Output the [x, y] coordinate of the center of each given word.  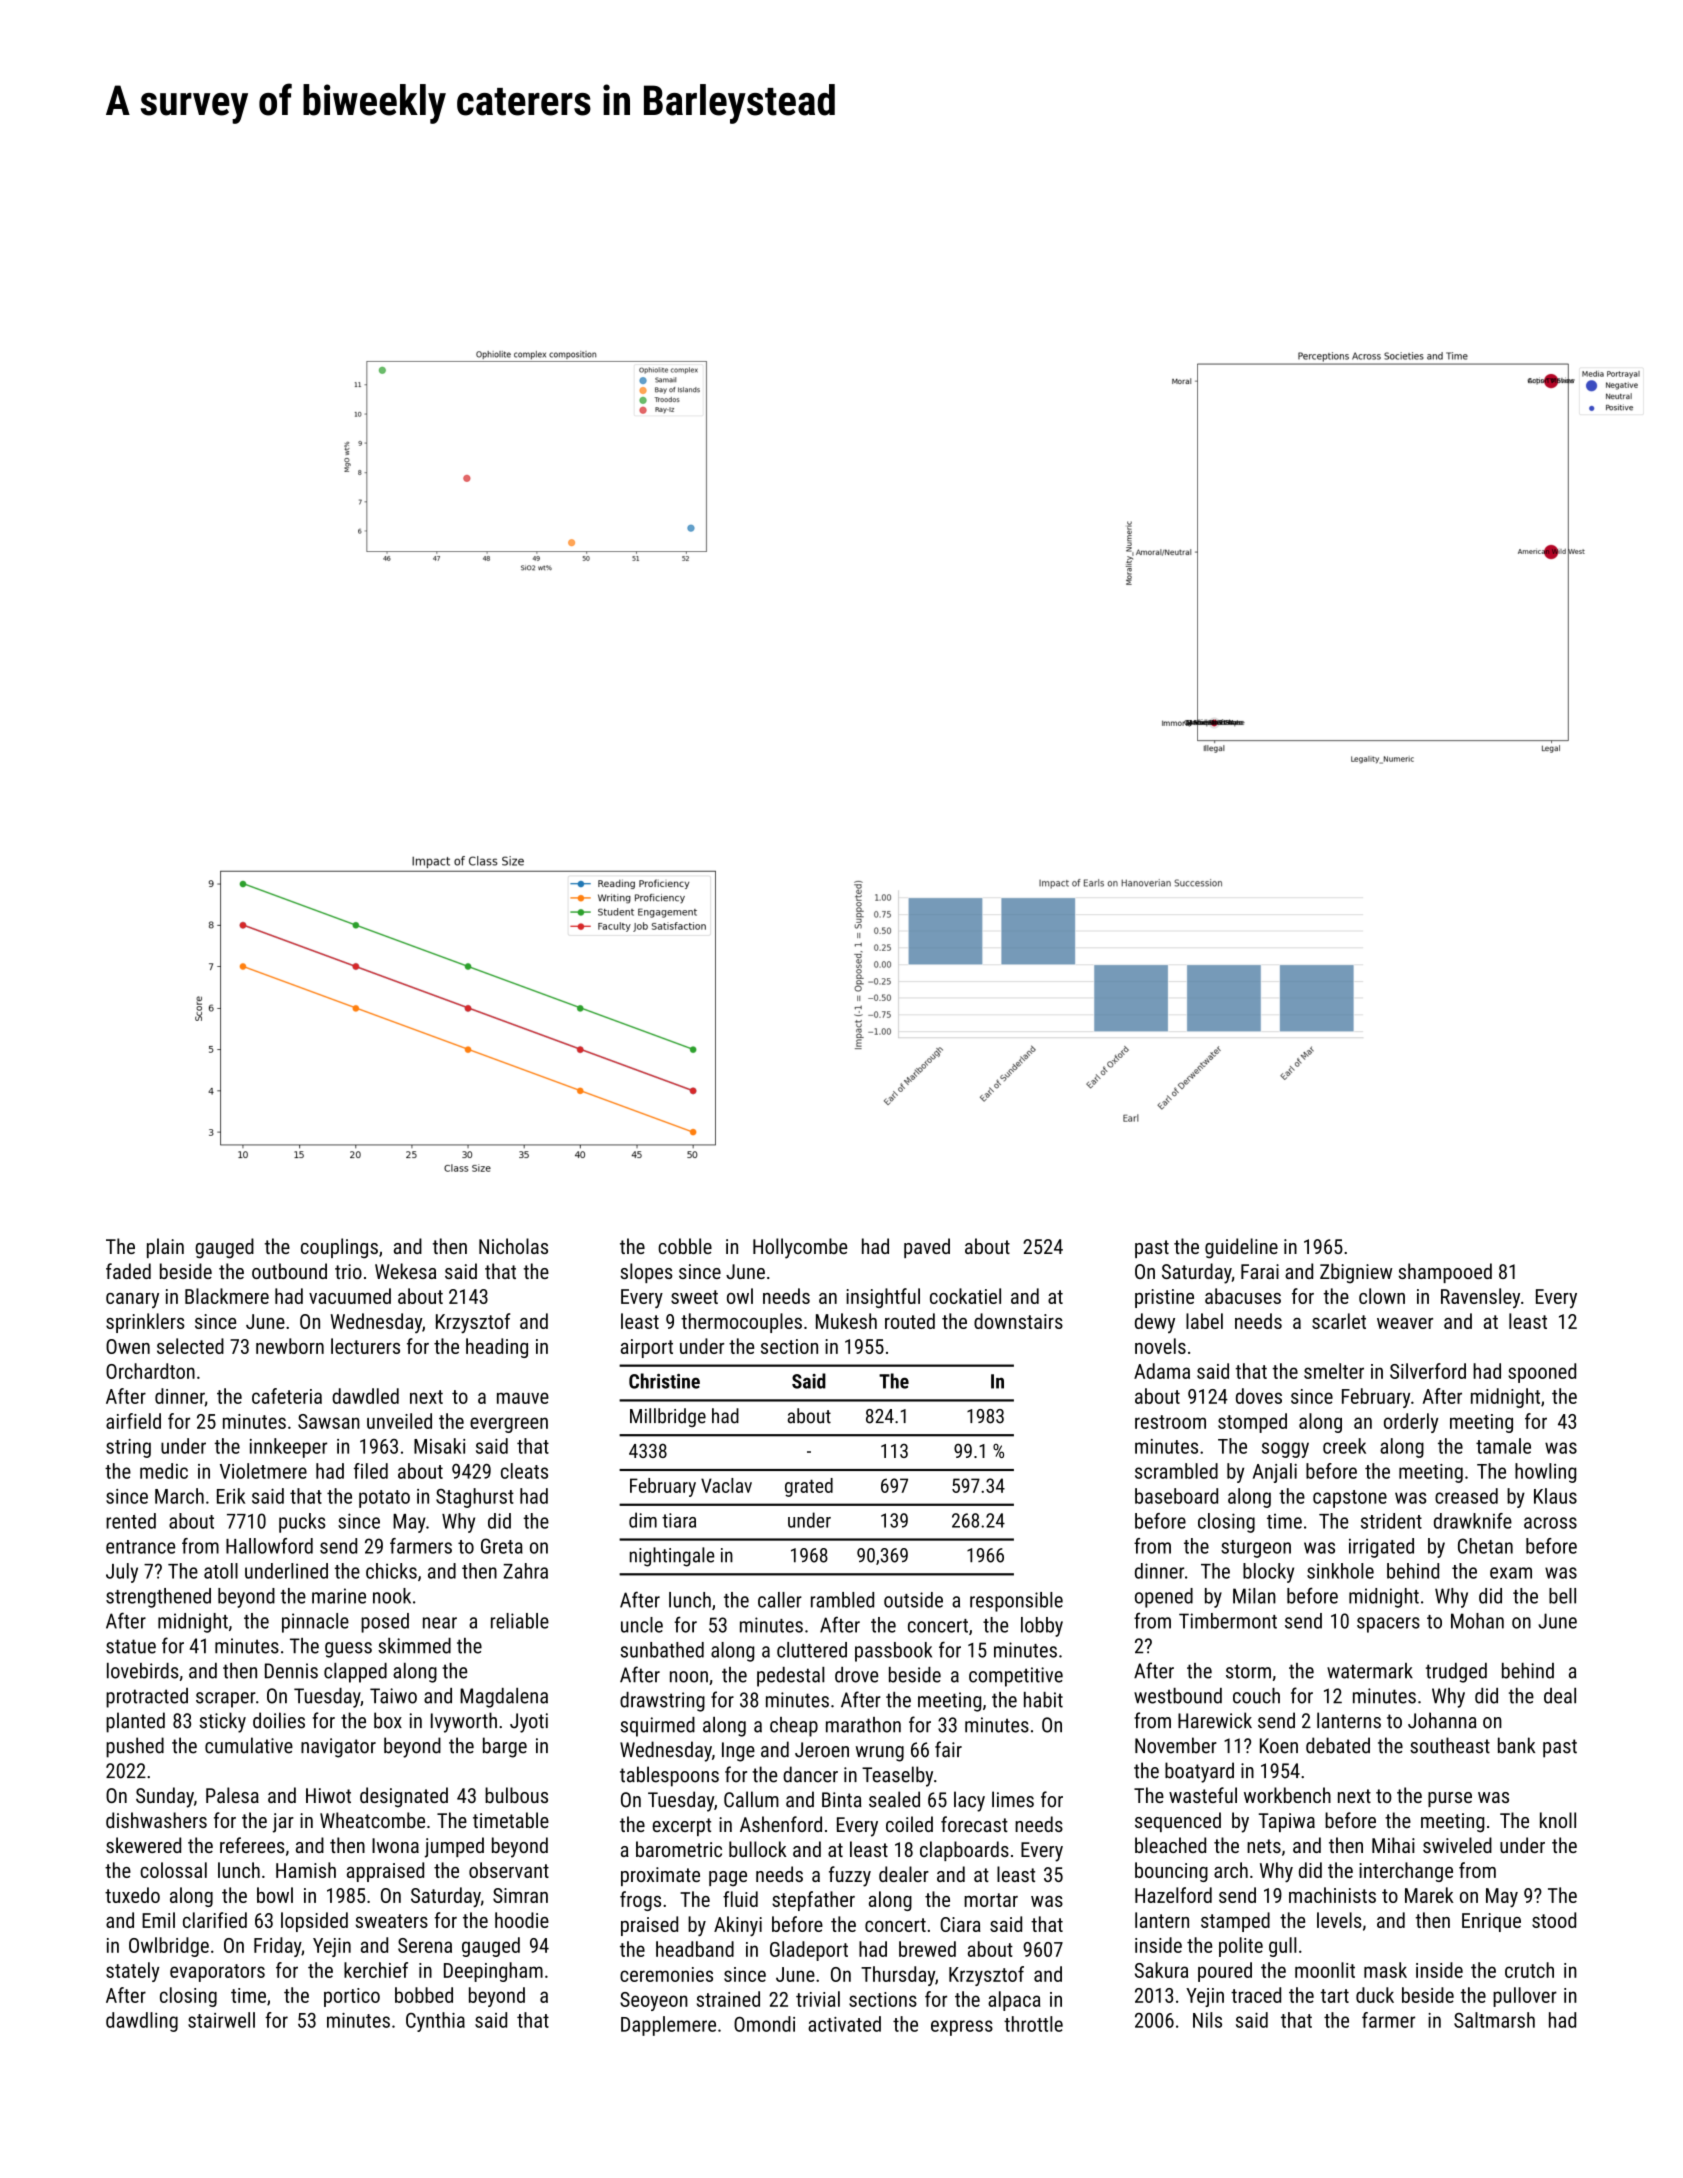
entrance [140, 1547]
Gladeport [809, 1951]
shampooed [1445, 1273]
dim [643, 1520]
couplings [339, 1248]
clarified [215, 1920]
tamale [1503, 1446]
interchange [1406, 1872]
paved [927, 1248]
